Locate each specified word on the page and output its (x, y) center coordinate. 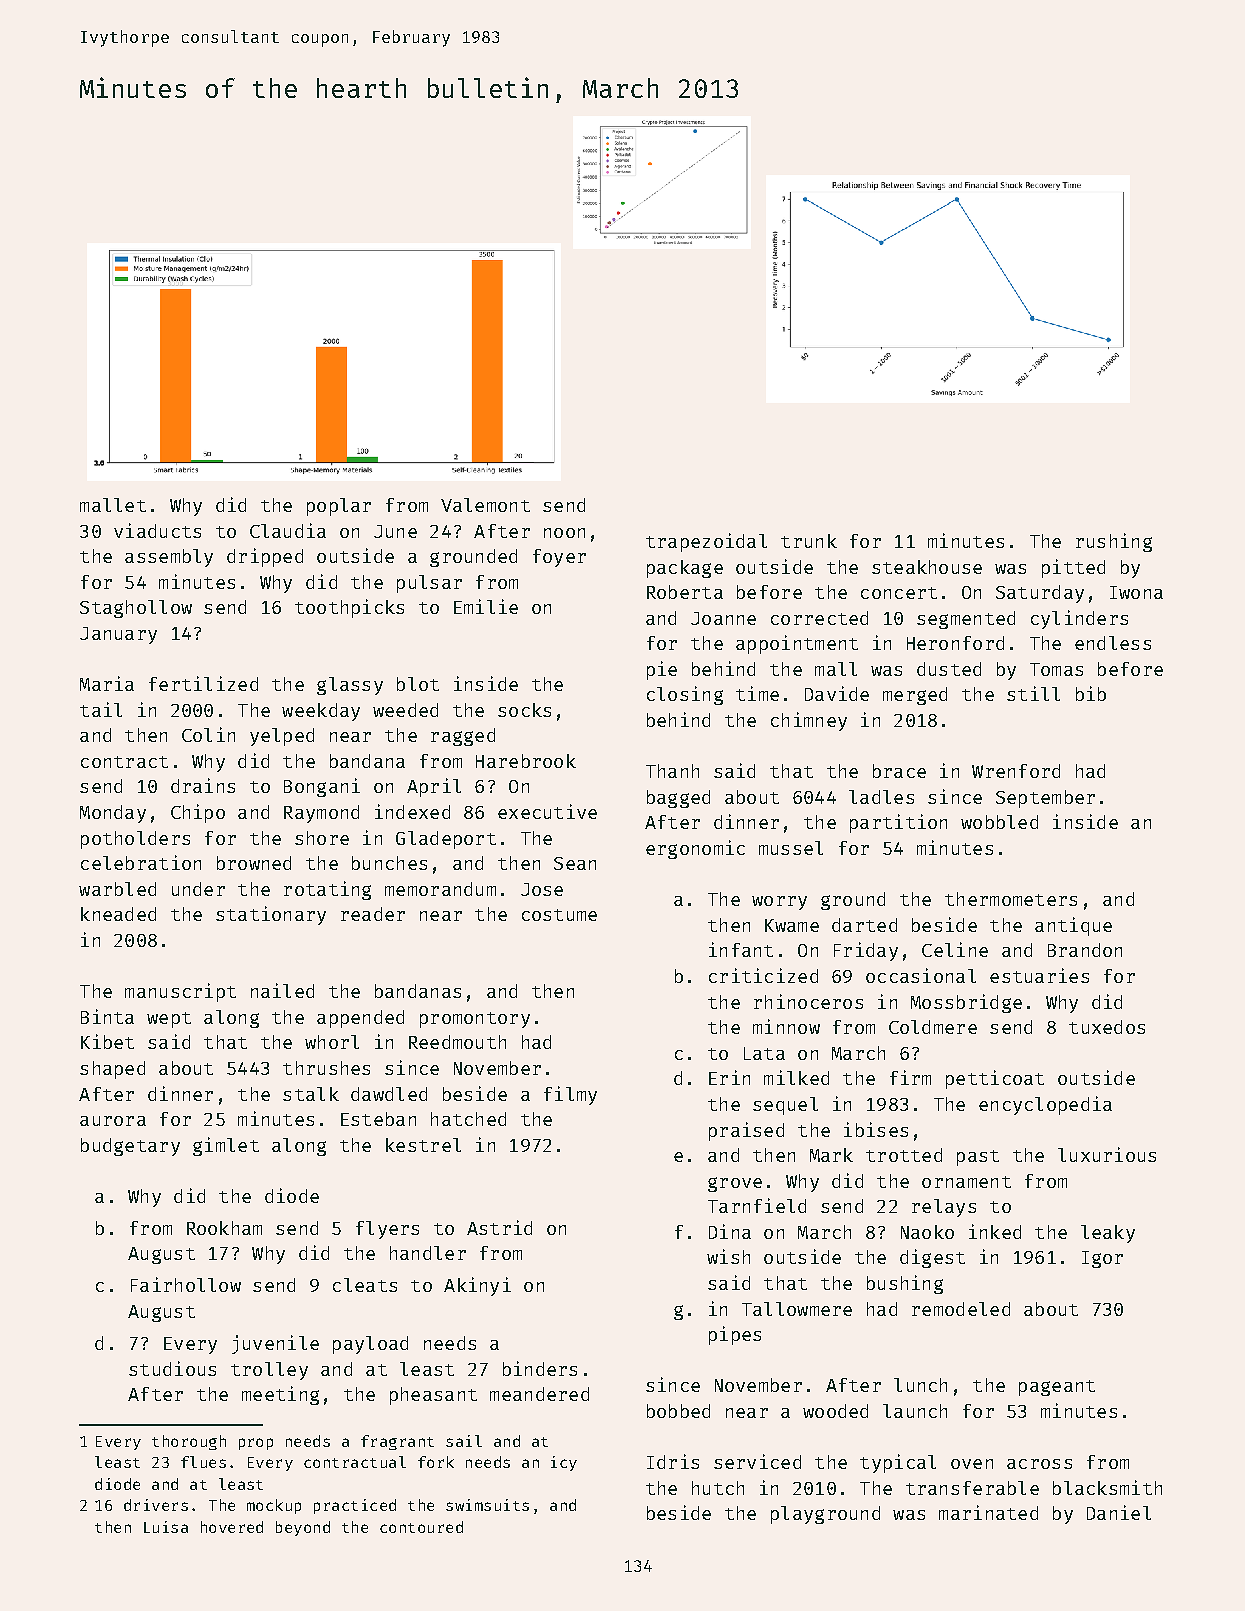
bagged (678, 799)
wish (728, 1256)
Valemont (485, 505)
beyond (303, 1528)
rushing (1114, 542)
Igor (1102, 1259)
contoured (421, 1527)
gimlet (226, 1146)
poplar (339, 507)
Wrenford (1016, 771)
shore (322, 838)
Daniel (1119, 1512)
